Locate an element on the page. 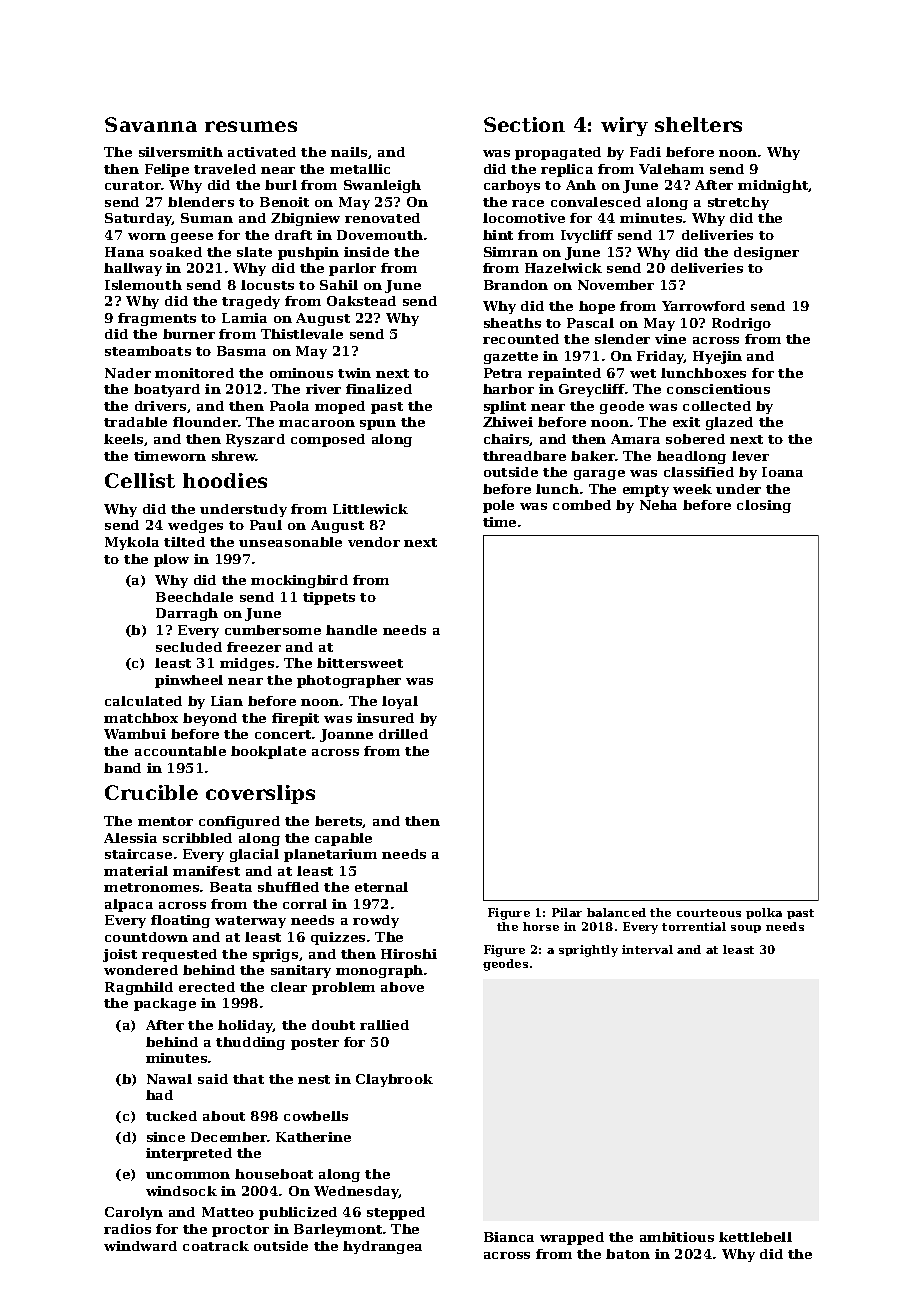  polka is located at coordinates (764, 913).
